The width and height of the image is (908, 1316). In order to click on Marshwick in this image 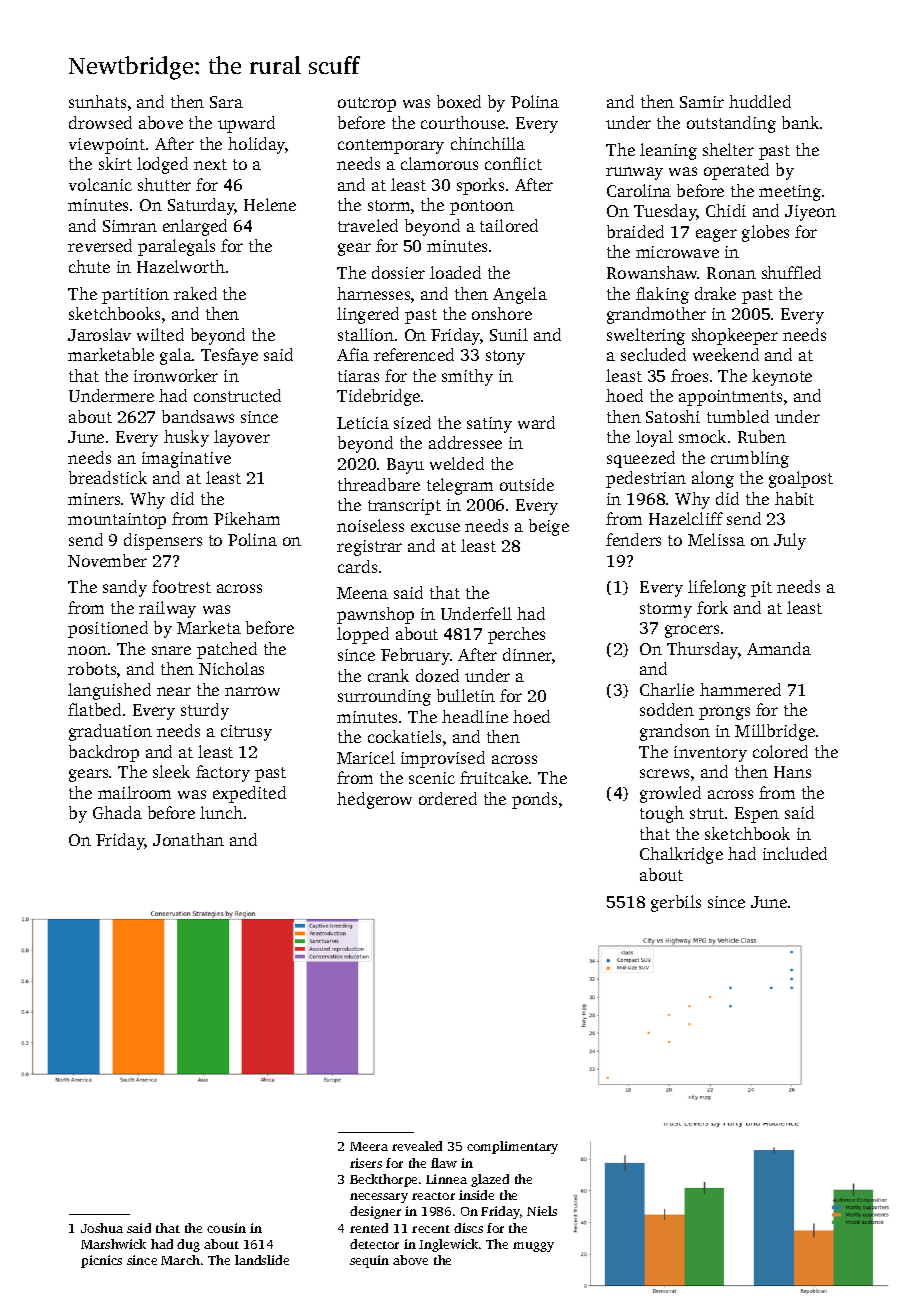, I will do `click(113, 1244)`.
